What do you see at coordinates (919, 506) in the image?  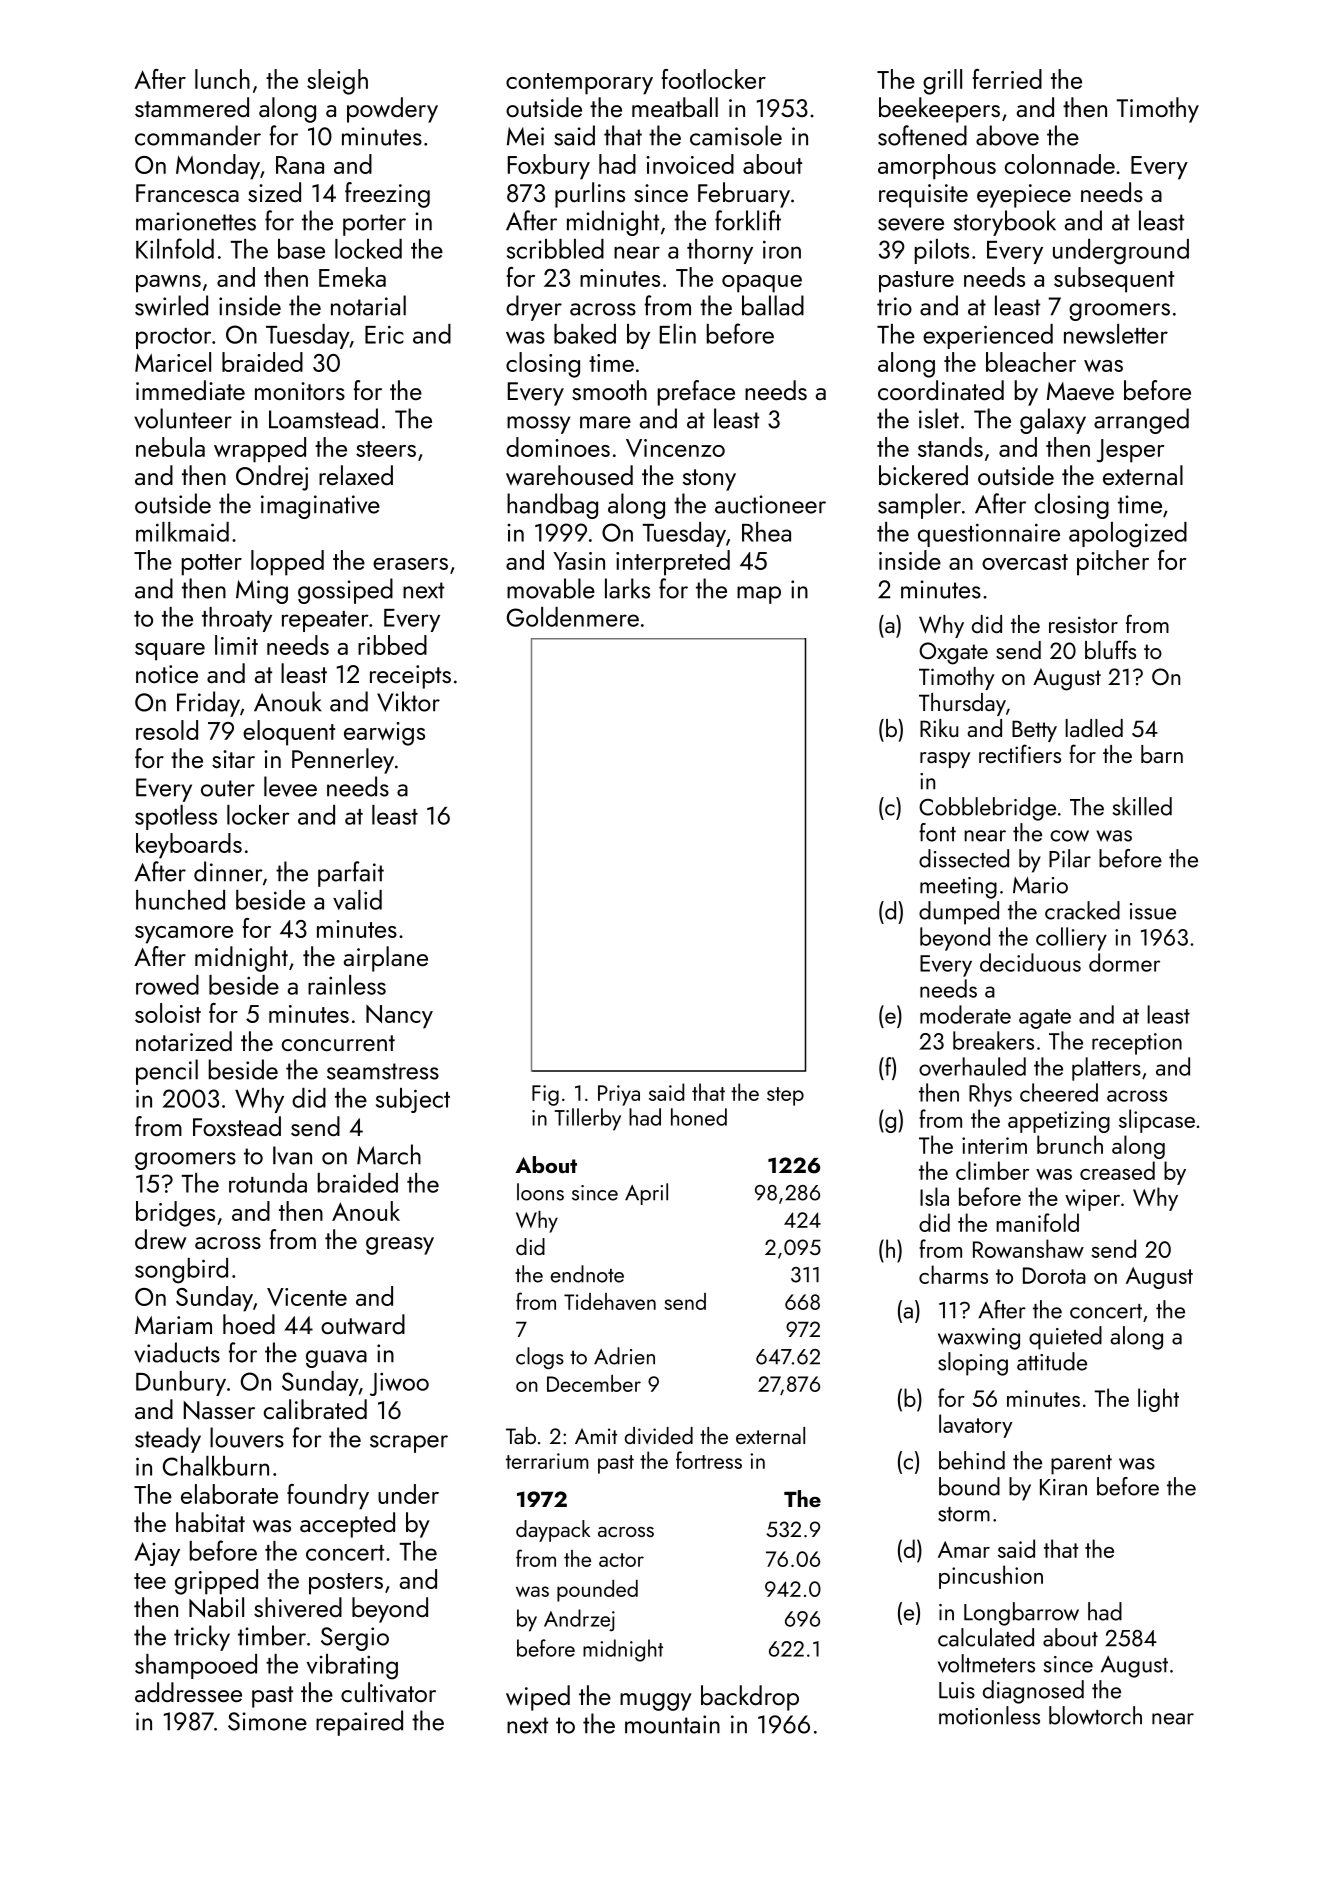 I see `sampler` at bounding box center [919, 506].
